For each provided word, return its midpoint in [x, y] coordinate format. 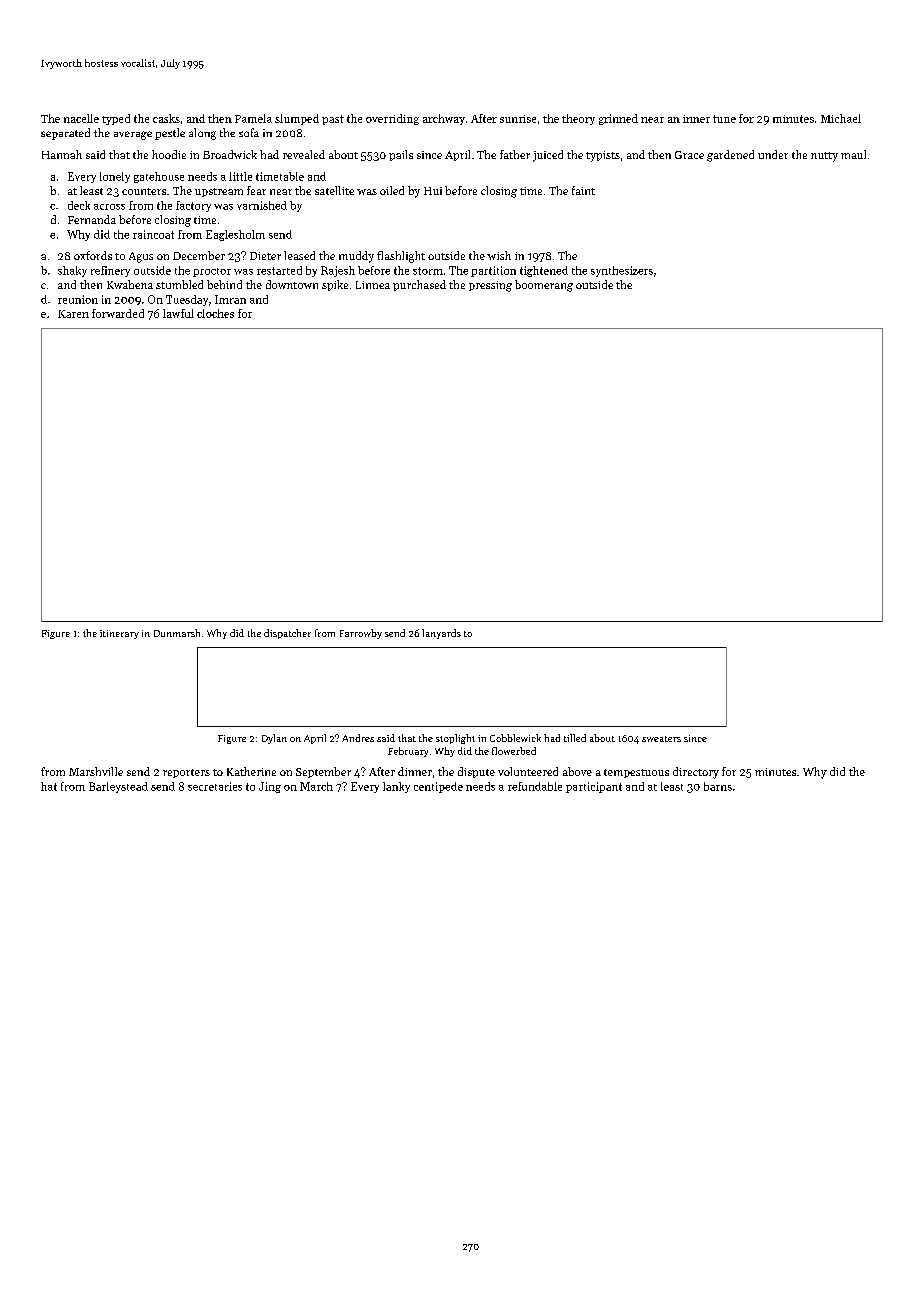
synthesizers [622, 271]
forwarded [118, 313]
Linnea [373, 285]
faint [583, 190]
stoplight [455, 739]
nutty [824, 157]
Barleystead [118, 787]
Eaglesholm [235, 235]
